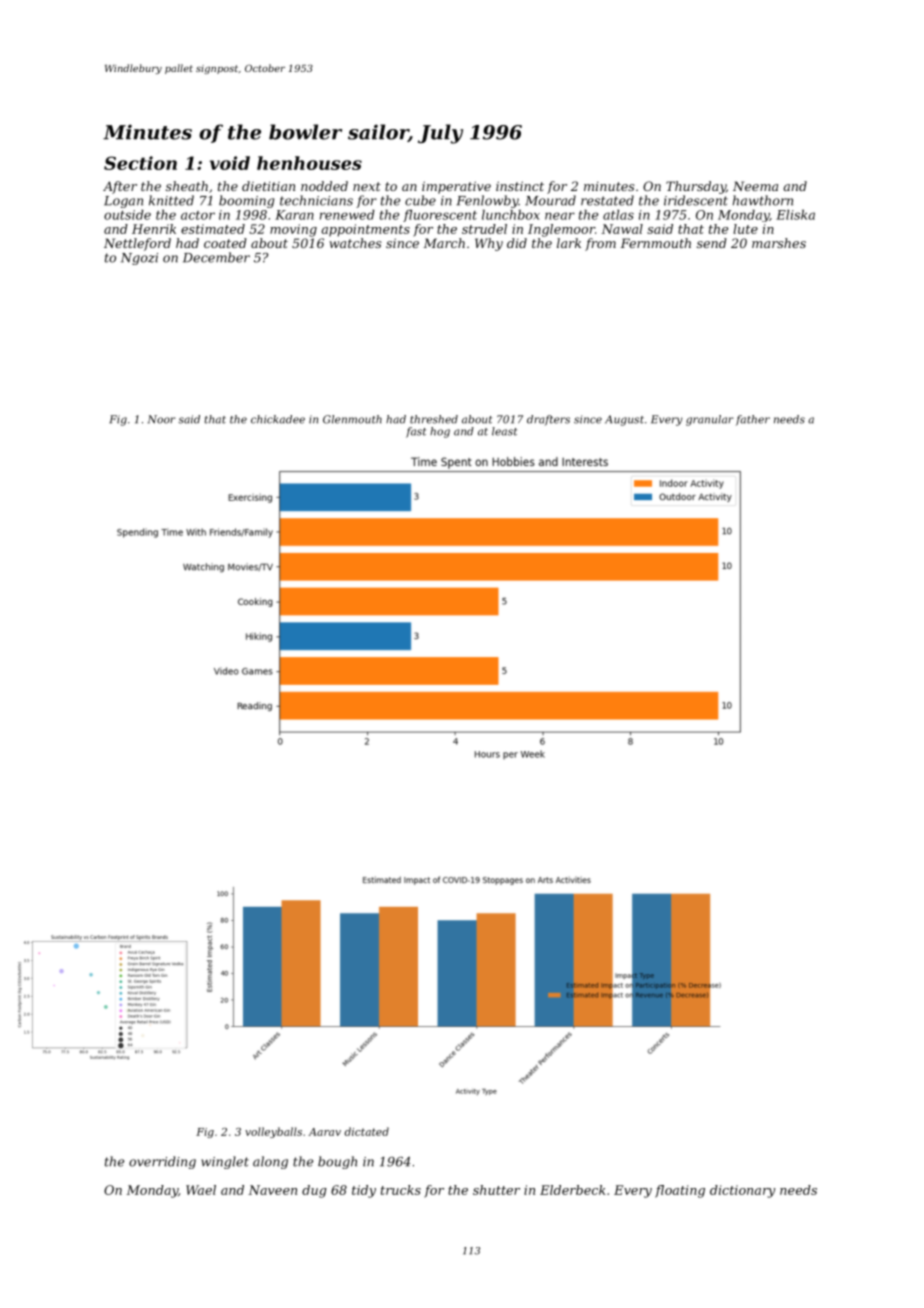  I want to click on dictated, so click(366, 1131).
